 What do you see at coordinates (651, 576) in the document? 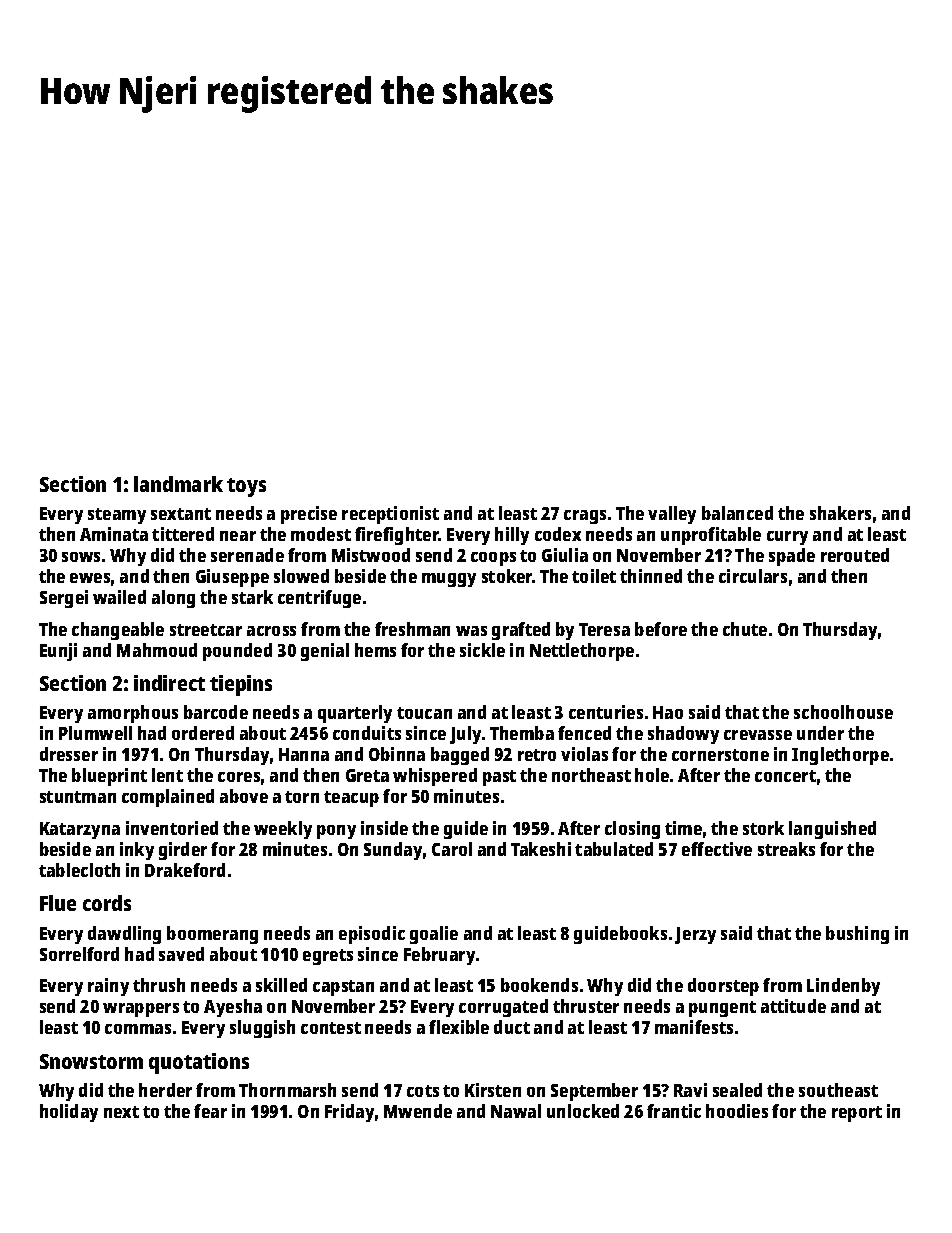
I see `thinned` at bounding box center [651, 576].
